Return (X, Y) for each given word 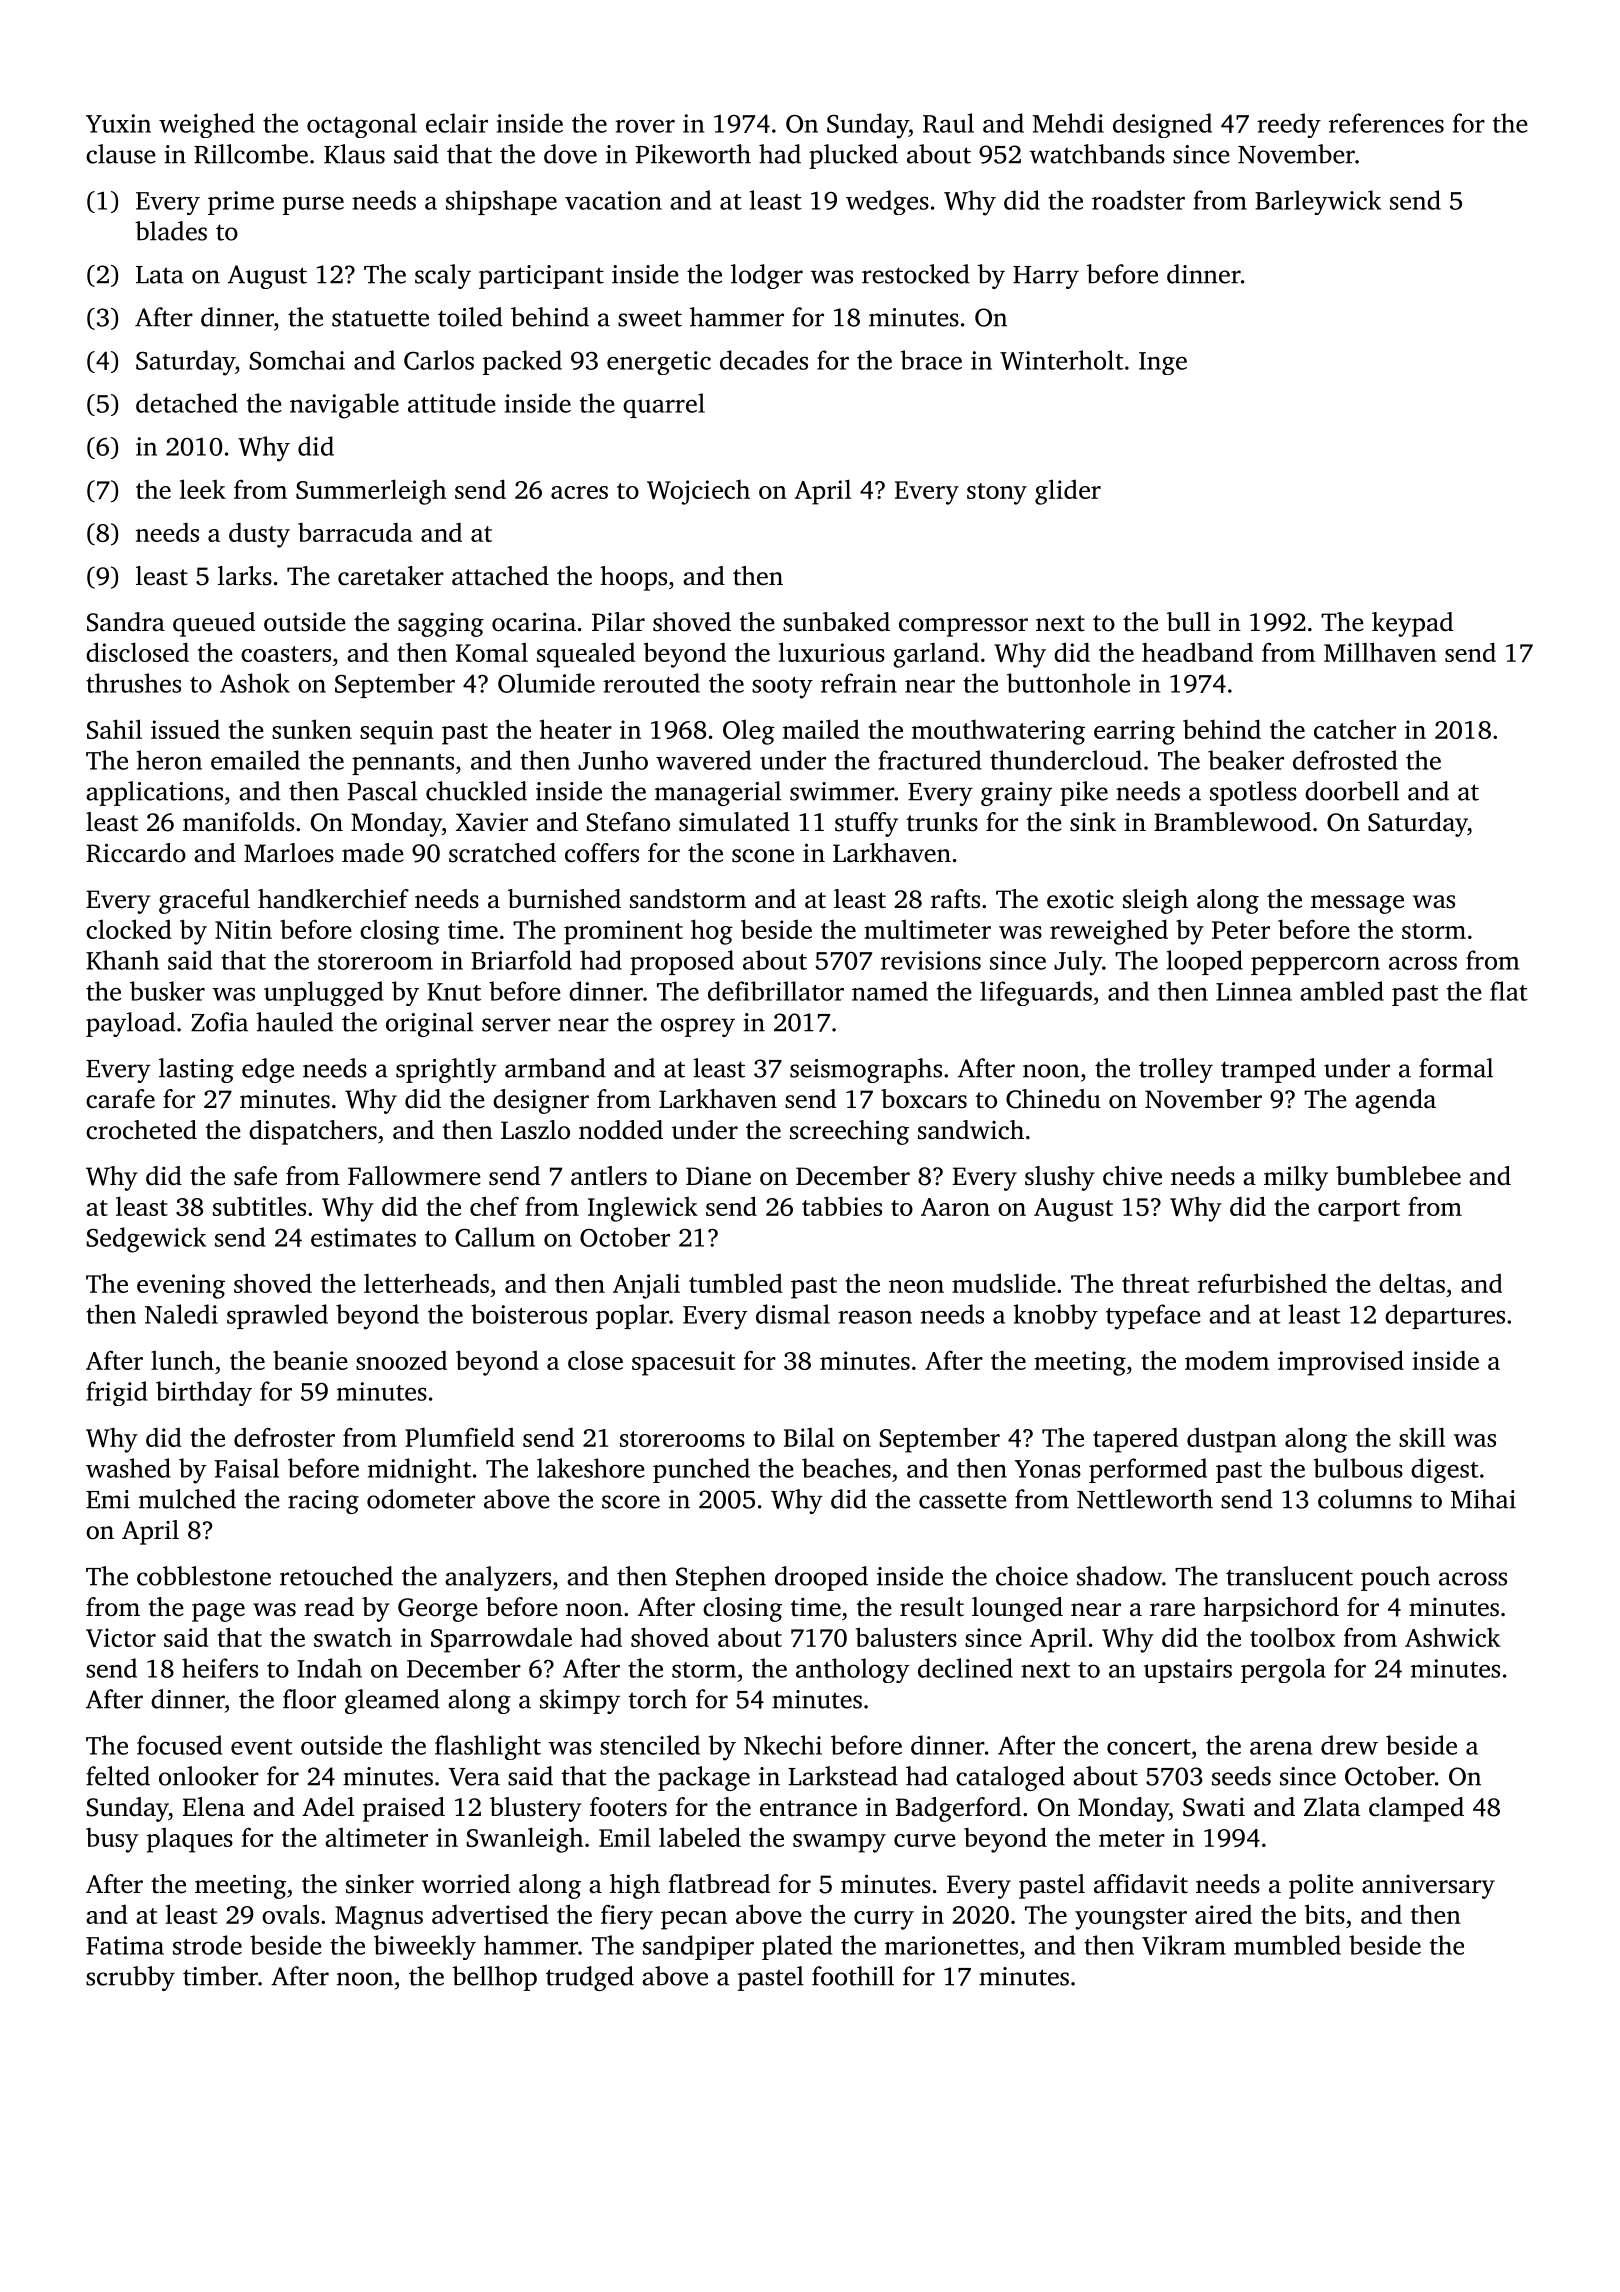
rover (645, 126)
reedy (1289, 125)
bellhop (494, 1978)
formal (1456, 1068)
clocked (129, 929)
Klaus (354, 154)
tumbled (736, 1283)
